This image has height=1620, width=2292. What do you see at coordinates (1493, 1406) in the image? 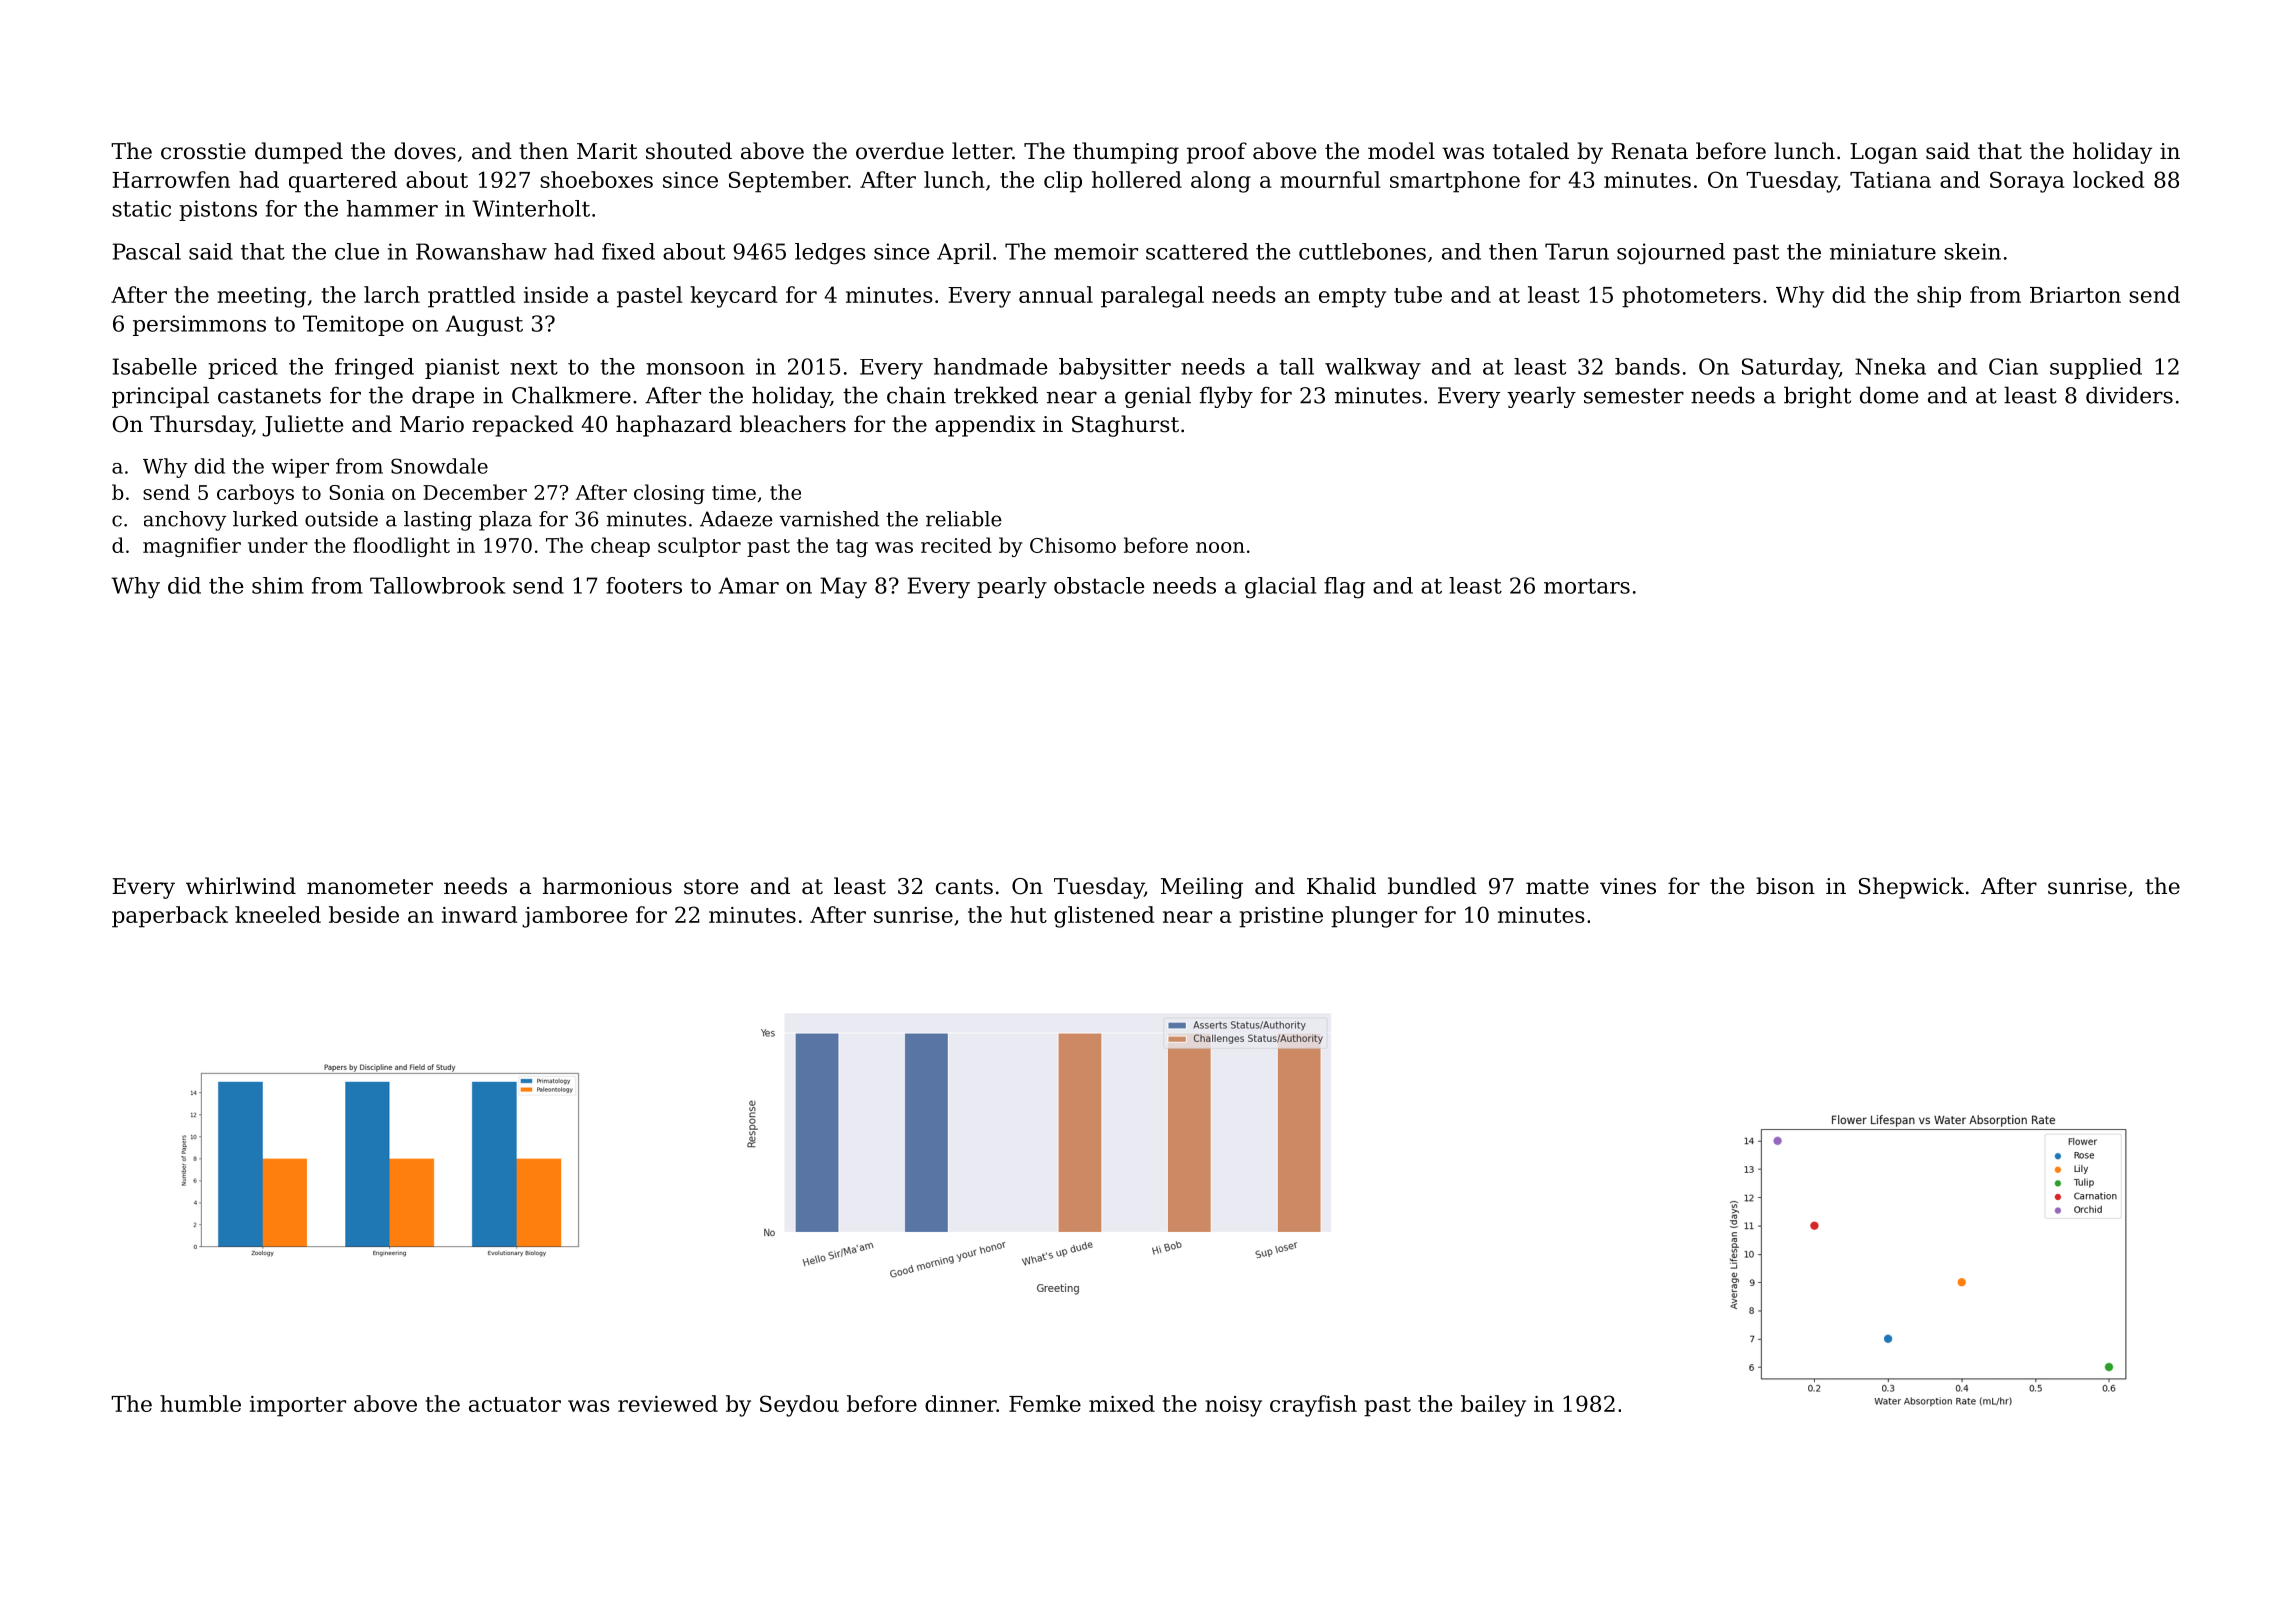
I see `bailey` at bounding box center [1493, 1406].
